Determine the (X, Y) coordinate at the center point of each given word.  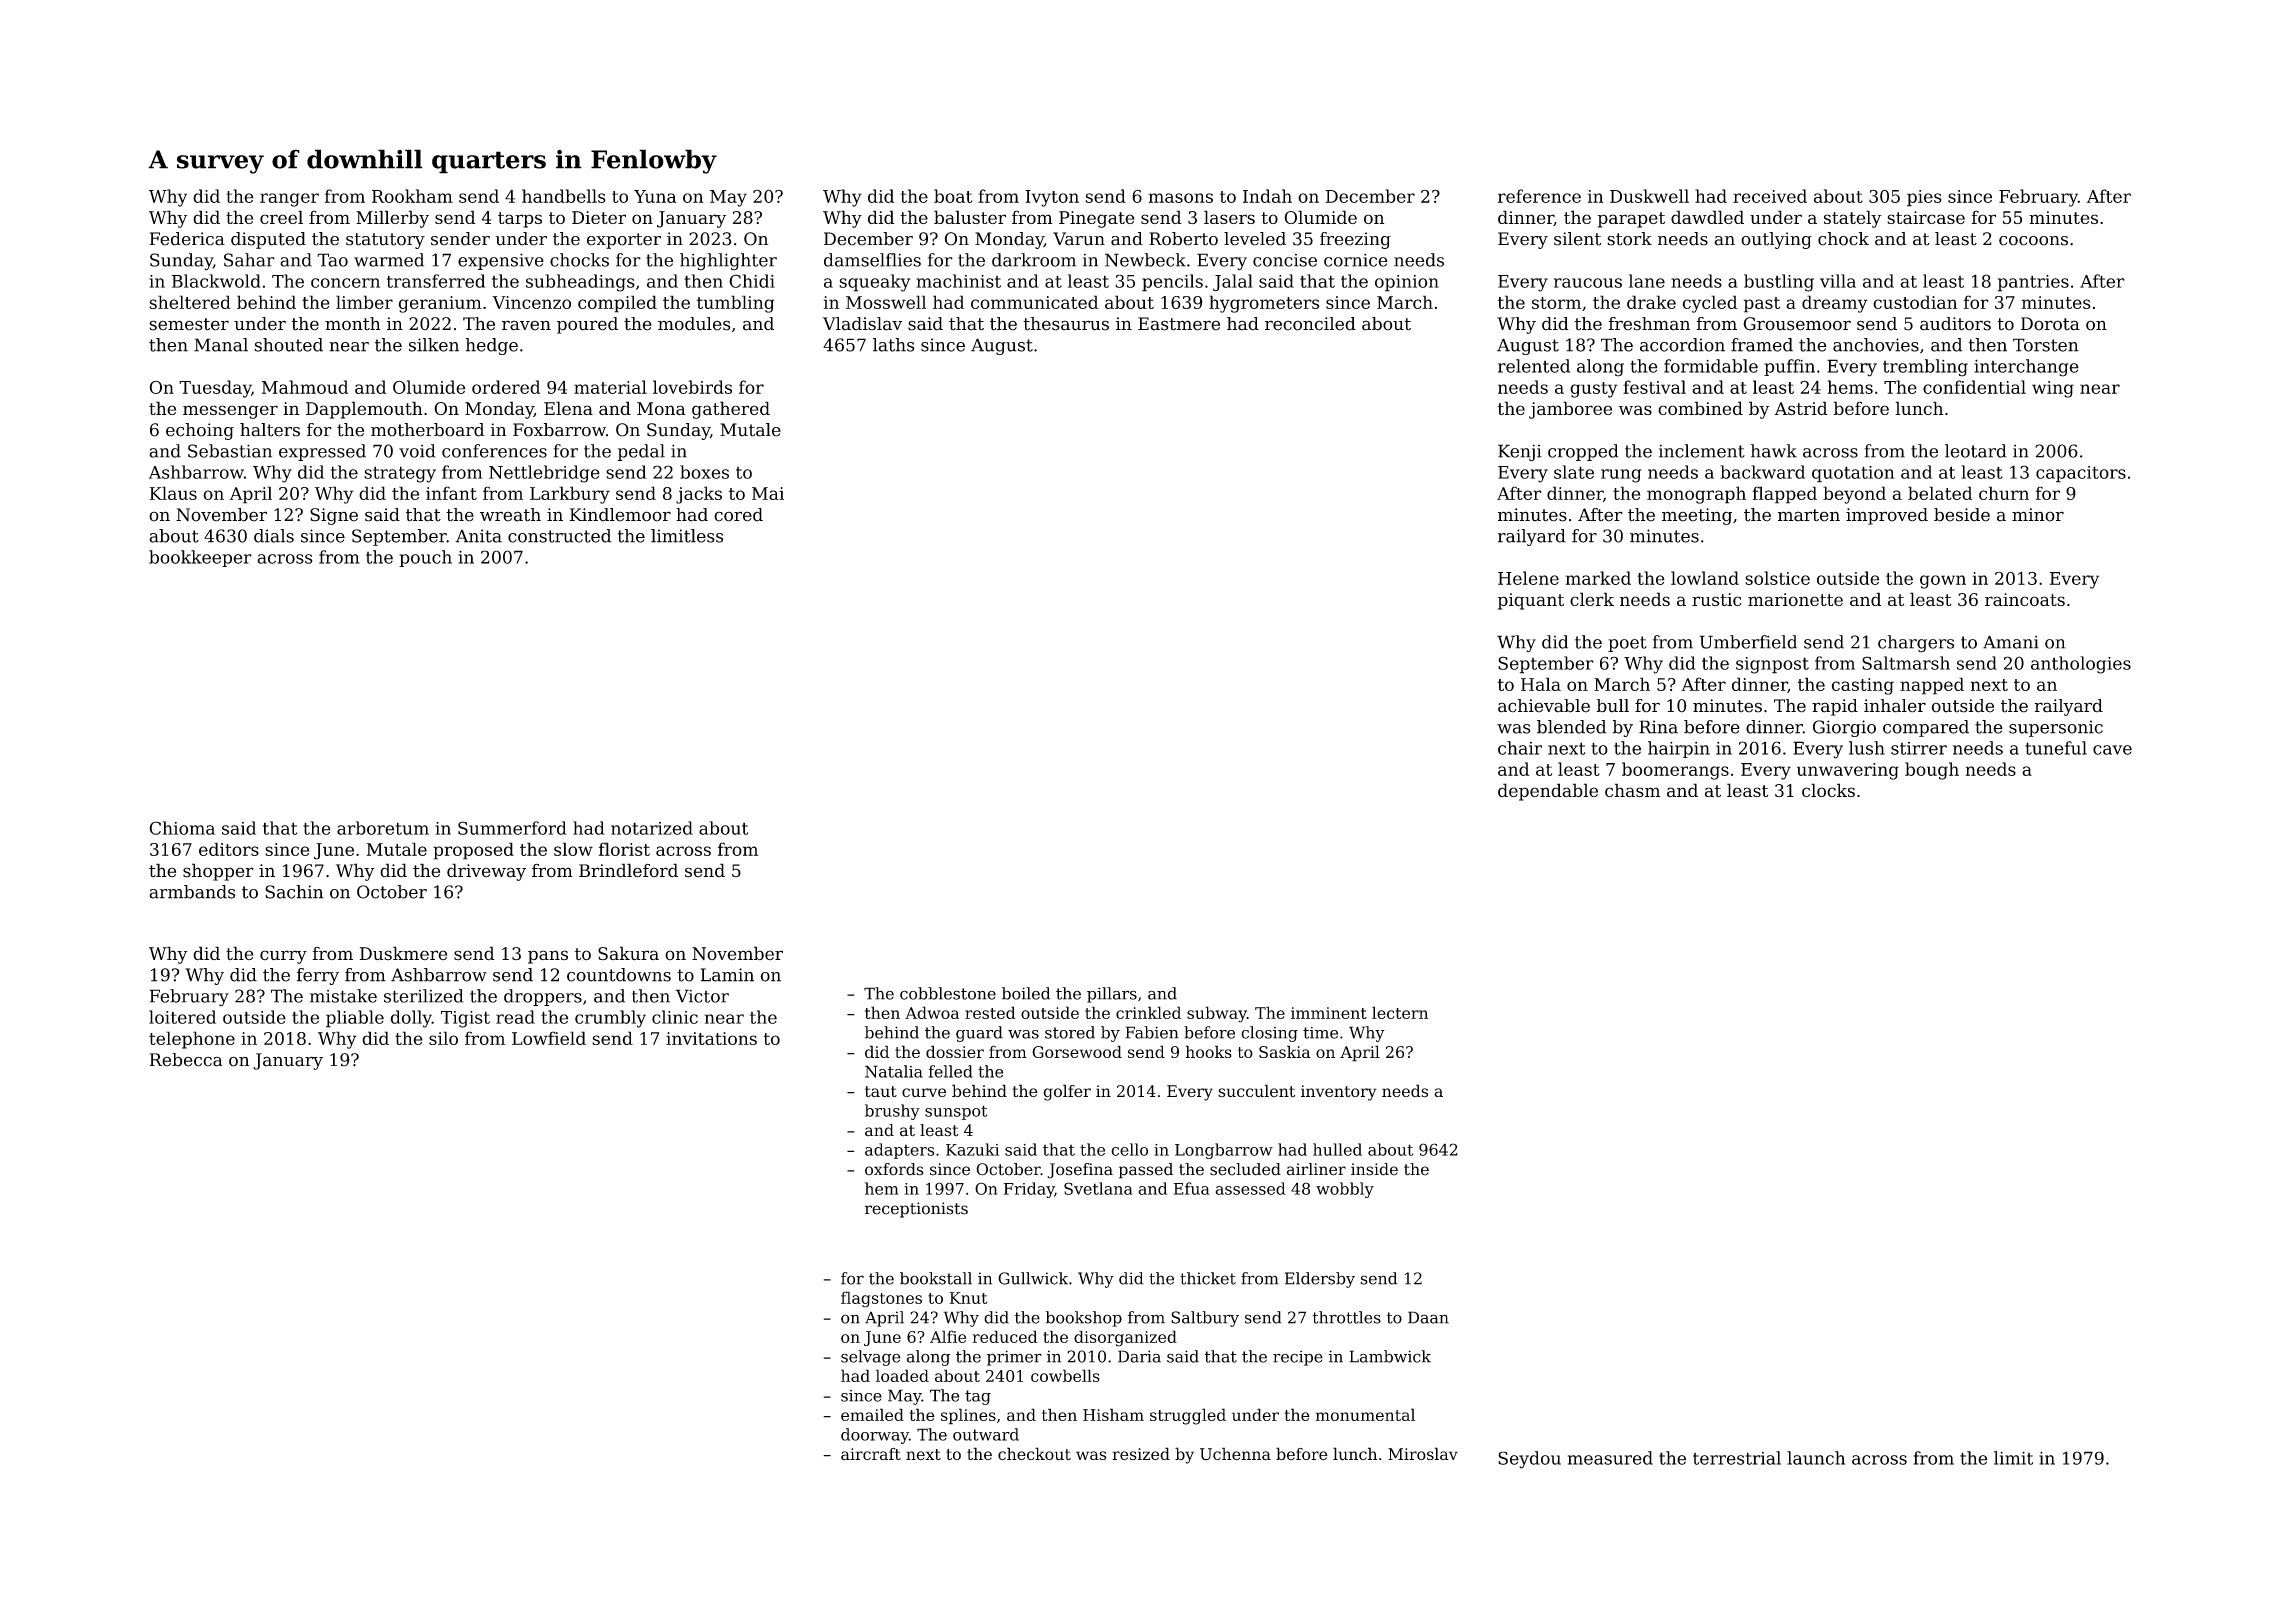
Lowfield (549, 1038)
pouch (425, 558)
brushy (892, 1112)
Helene (1528, 578)
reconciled (1310, 324)
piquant (1531, 601)
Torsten (2046, 345)
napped (1932, 686)
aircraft (871, 1454)
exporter (624, 241)
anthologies (2081, 665)
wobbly (1345, 1190)
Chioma (182, 828)
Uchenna (1235, 1454)
